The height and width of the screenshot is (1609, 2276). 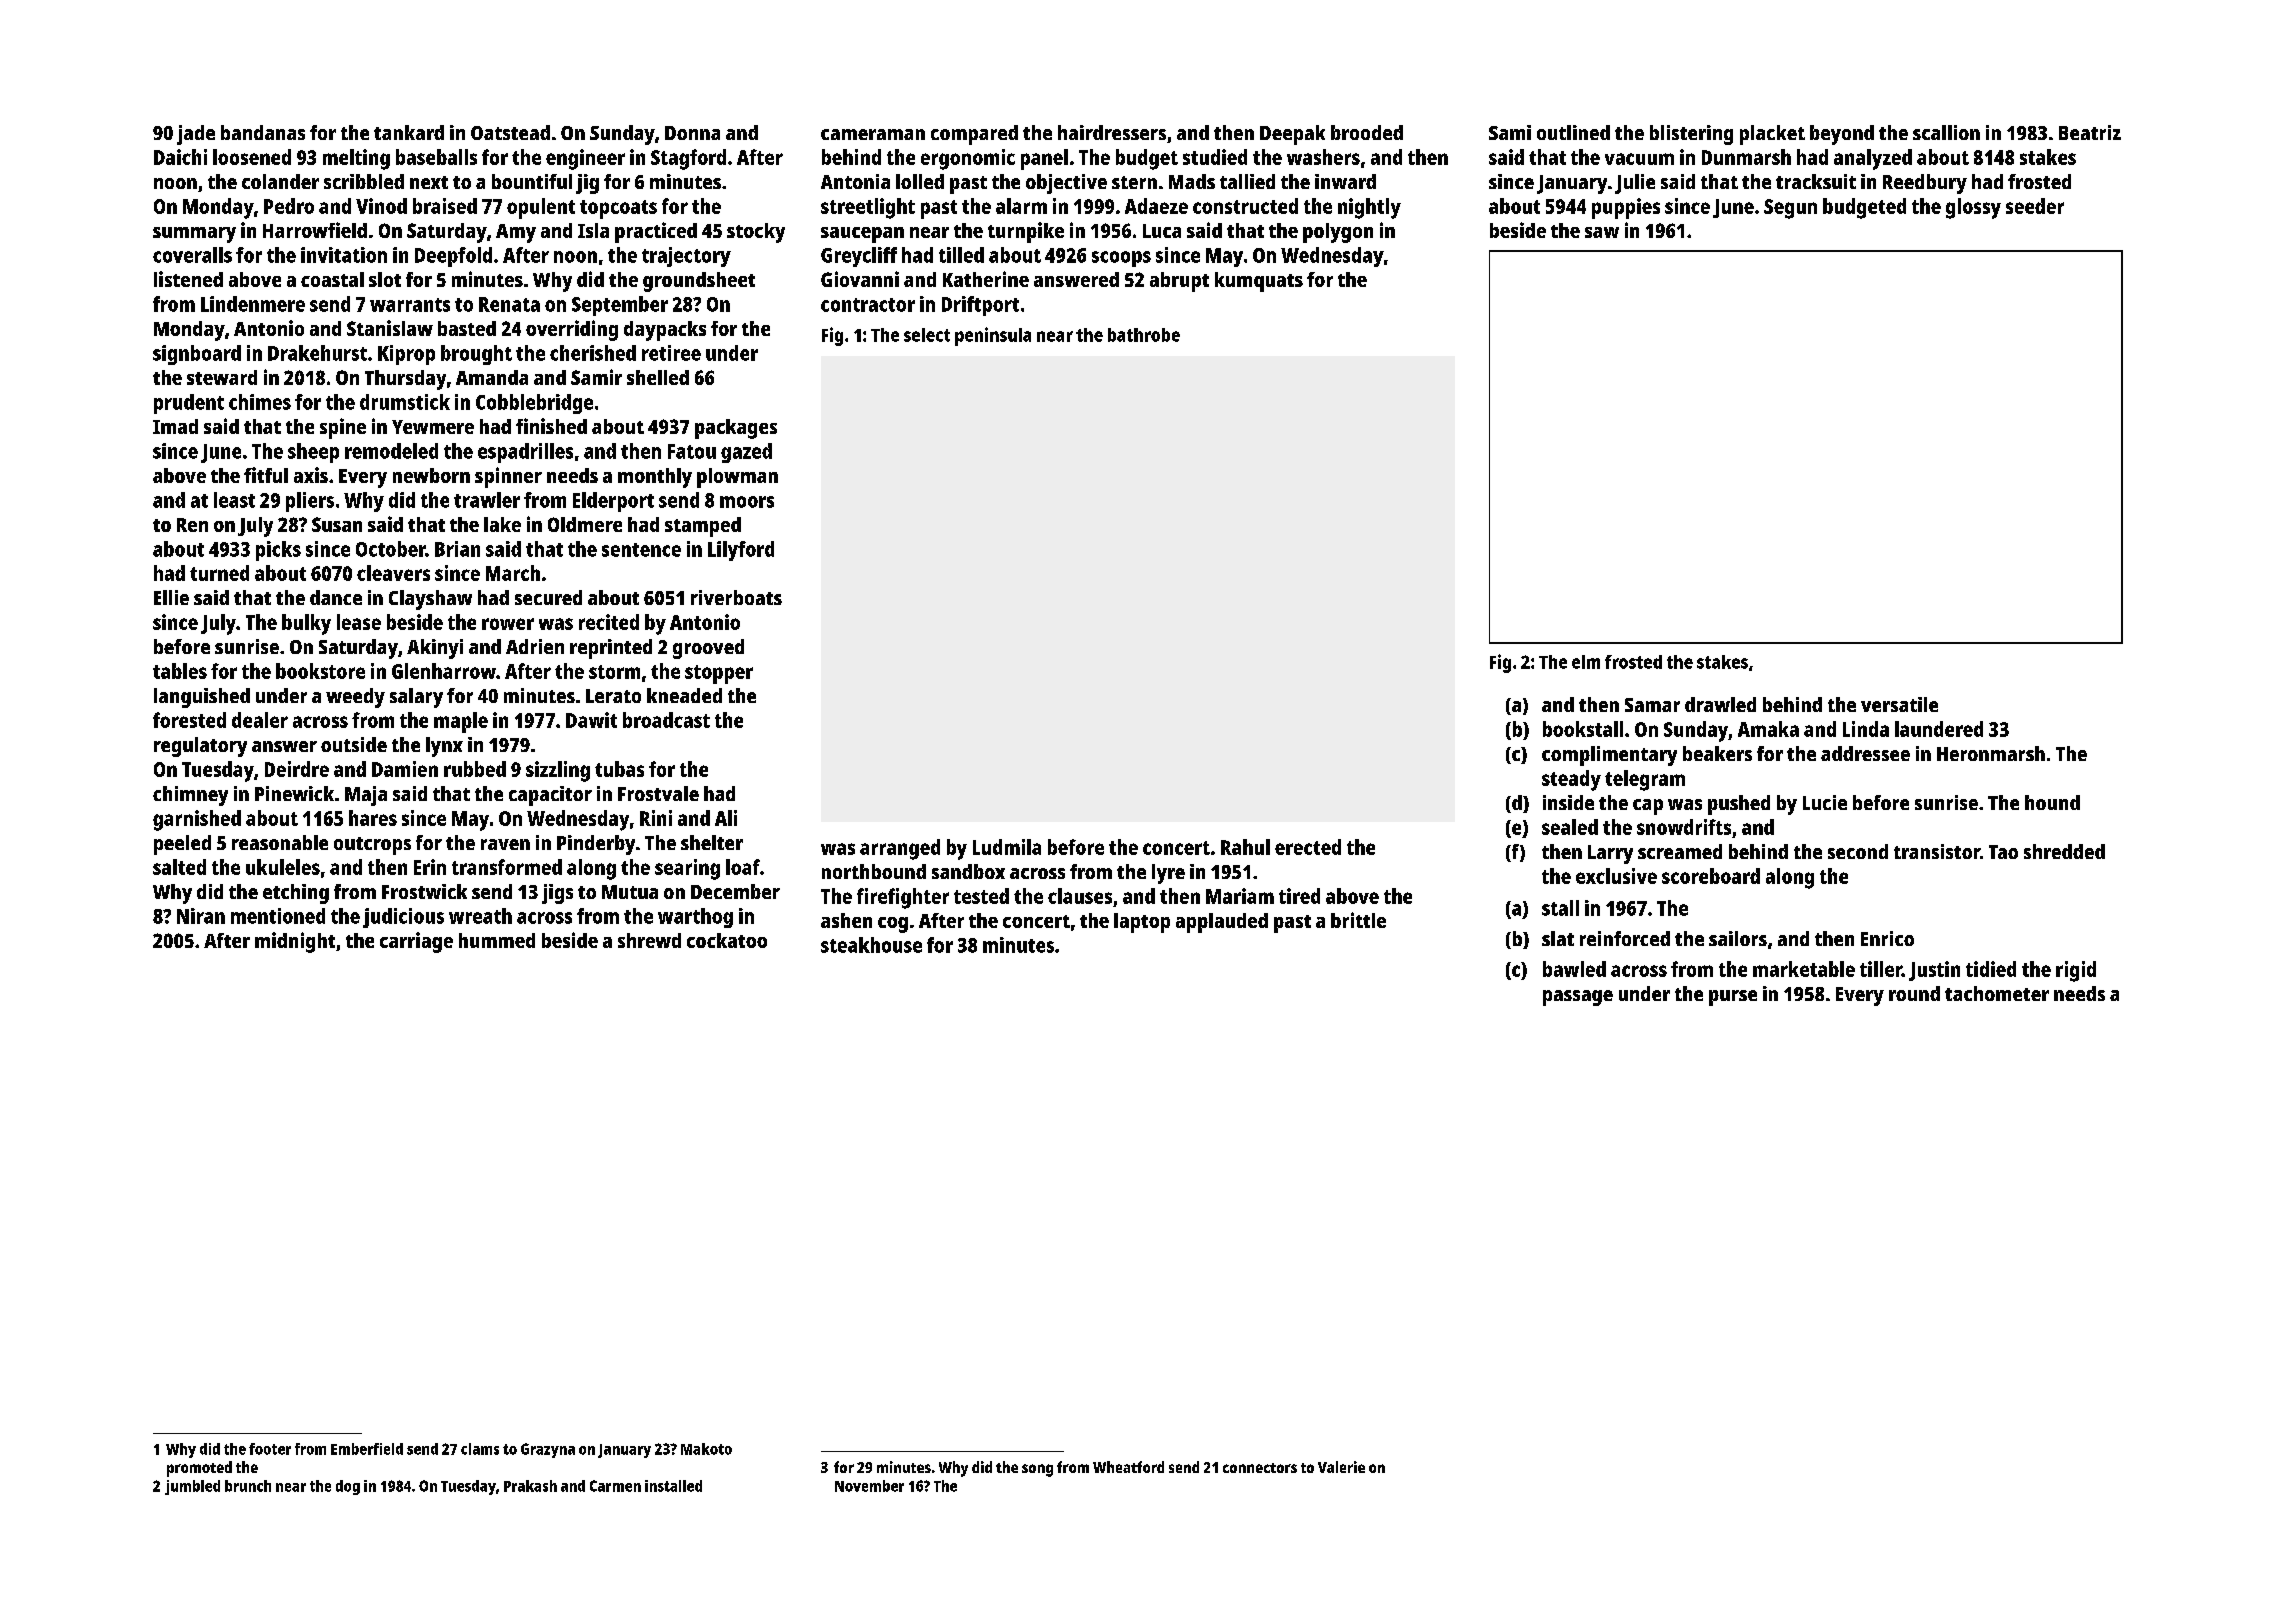 I want to click on Valerie, so click(x=1341, y=1467).
